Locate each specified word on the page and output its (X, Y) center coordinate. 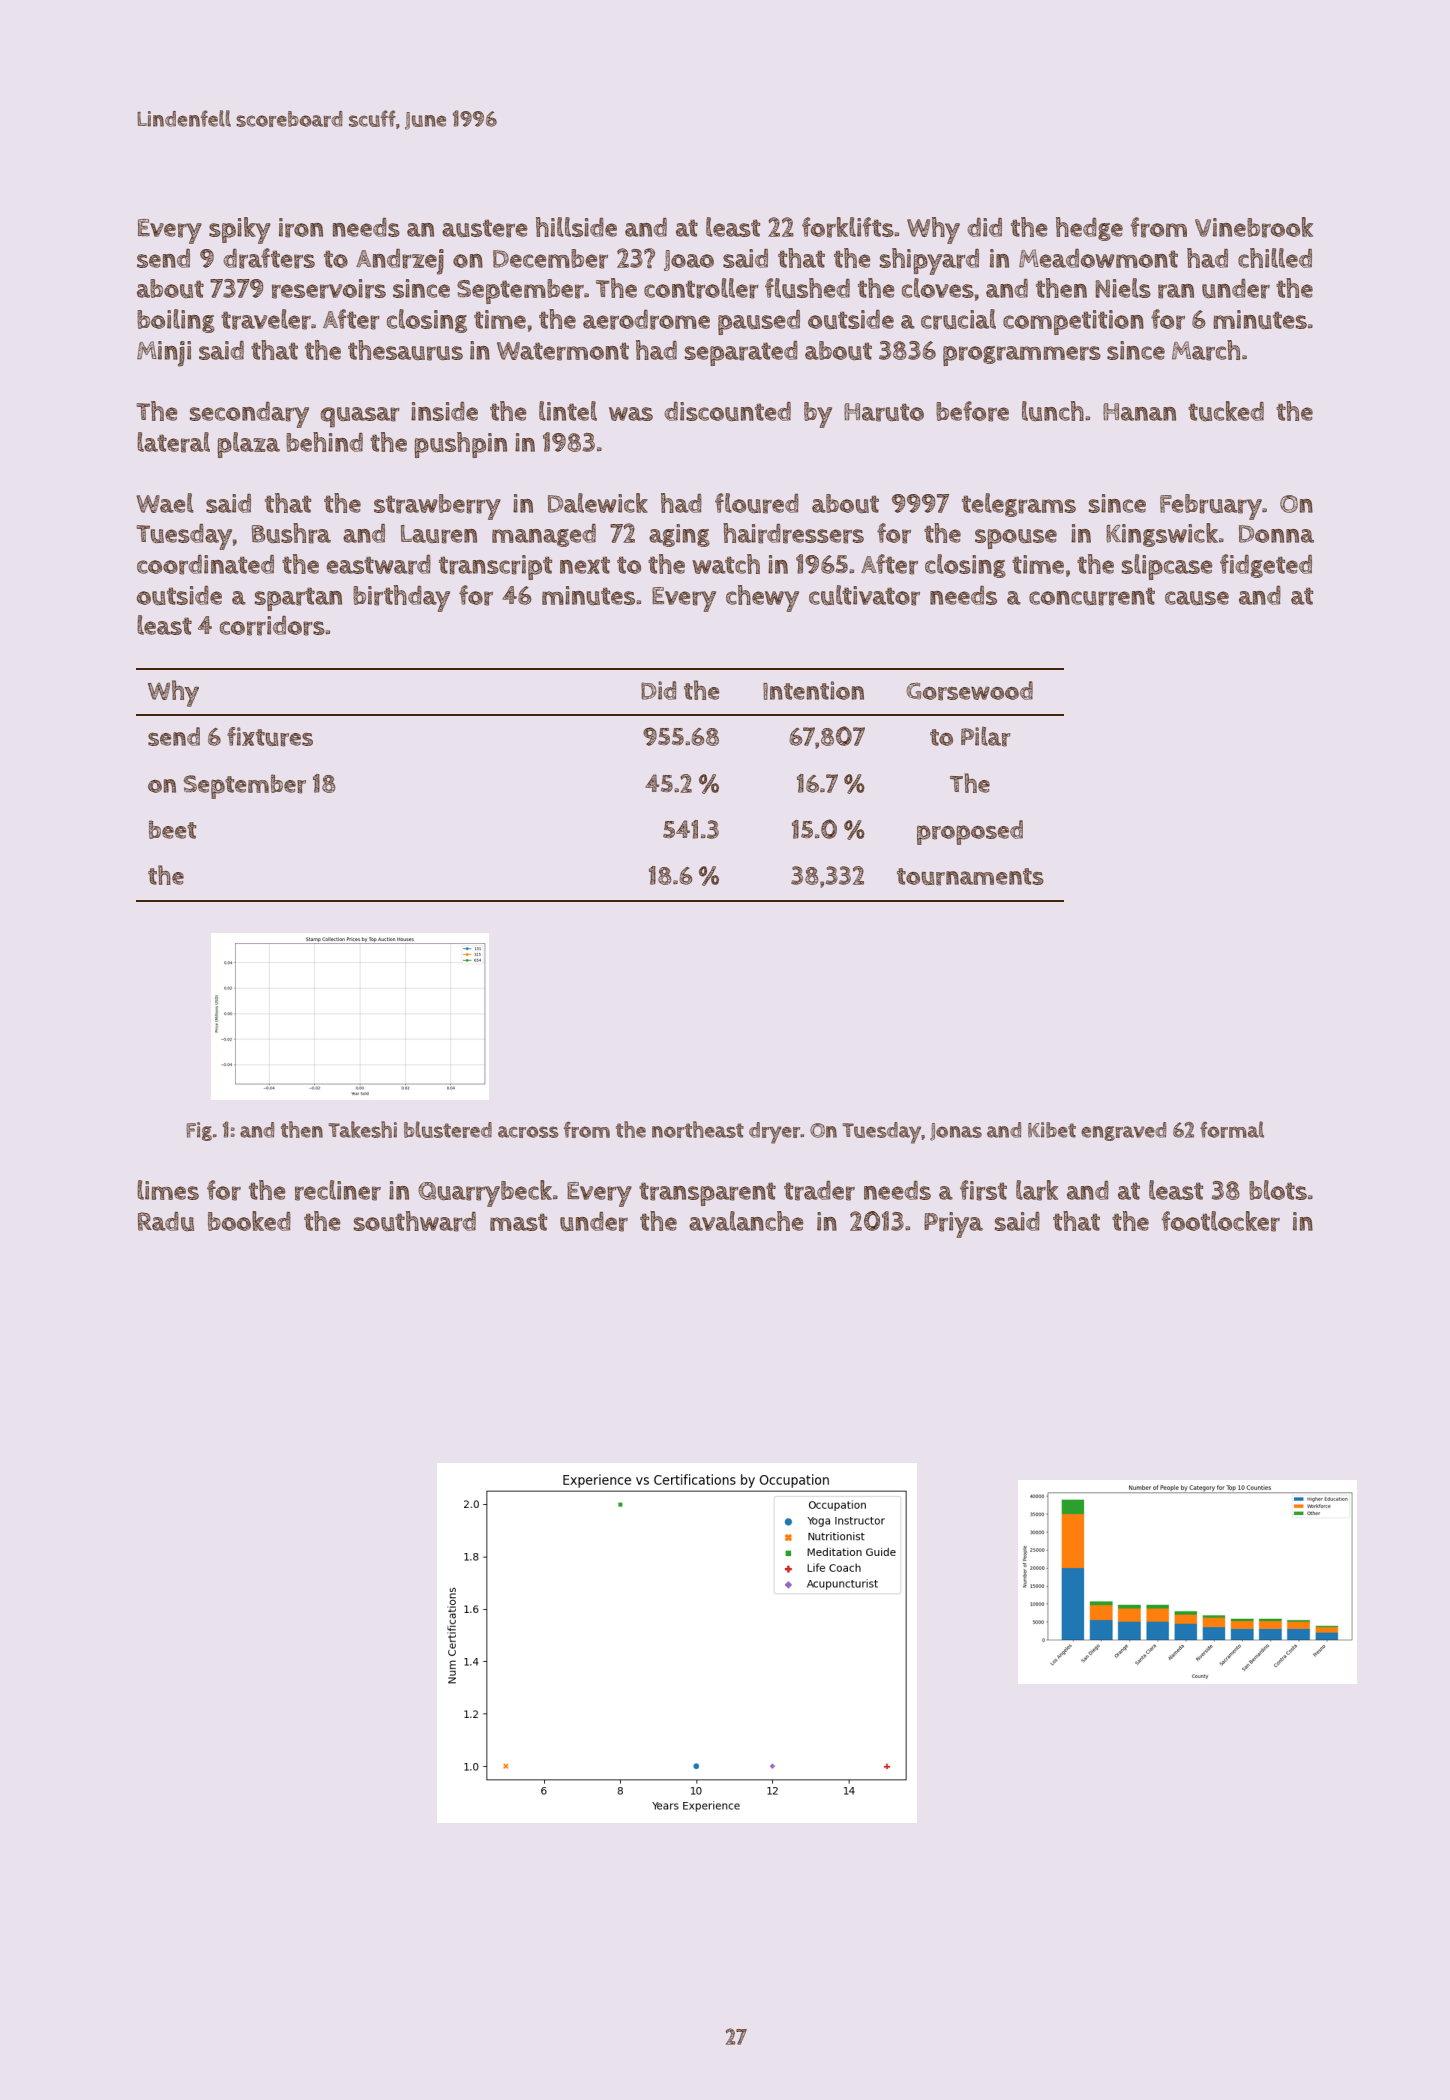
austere (485, 228)
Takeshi (362, 1129)
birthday (401, 598)
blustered (448, 1129)
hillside (576, 227)
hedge (1089, 229)
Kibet (1052, 1130)
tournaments (970, 877)
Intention (813, 690)
